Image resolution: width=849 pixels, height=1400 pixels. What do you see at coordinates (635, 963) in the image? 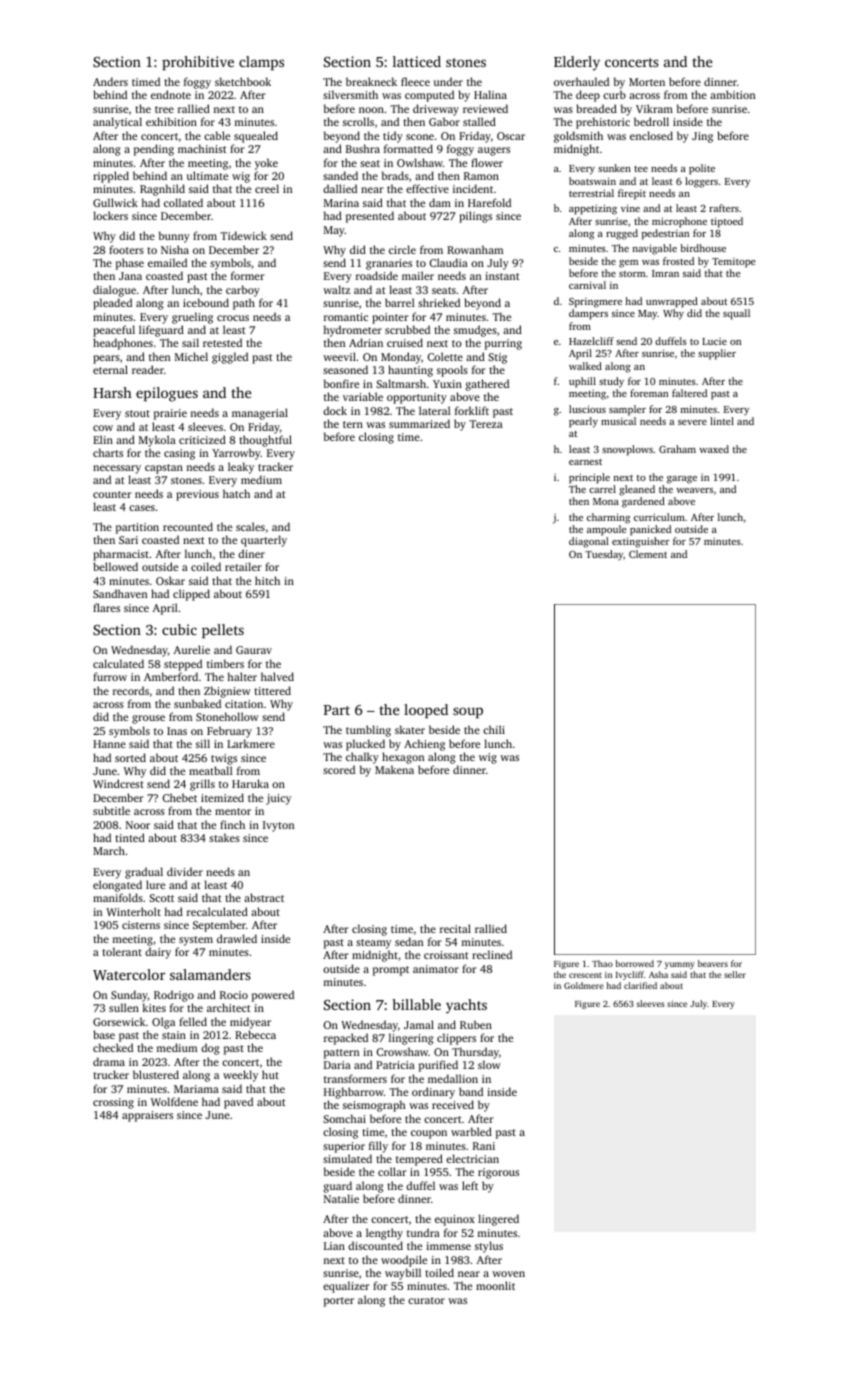
I see `borrowed` at bounding box center [635, 963].
